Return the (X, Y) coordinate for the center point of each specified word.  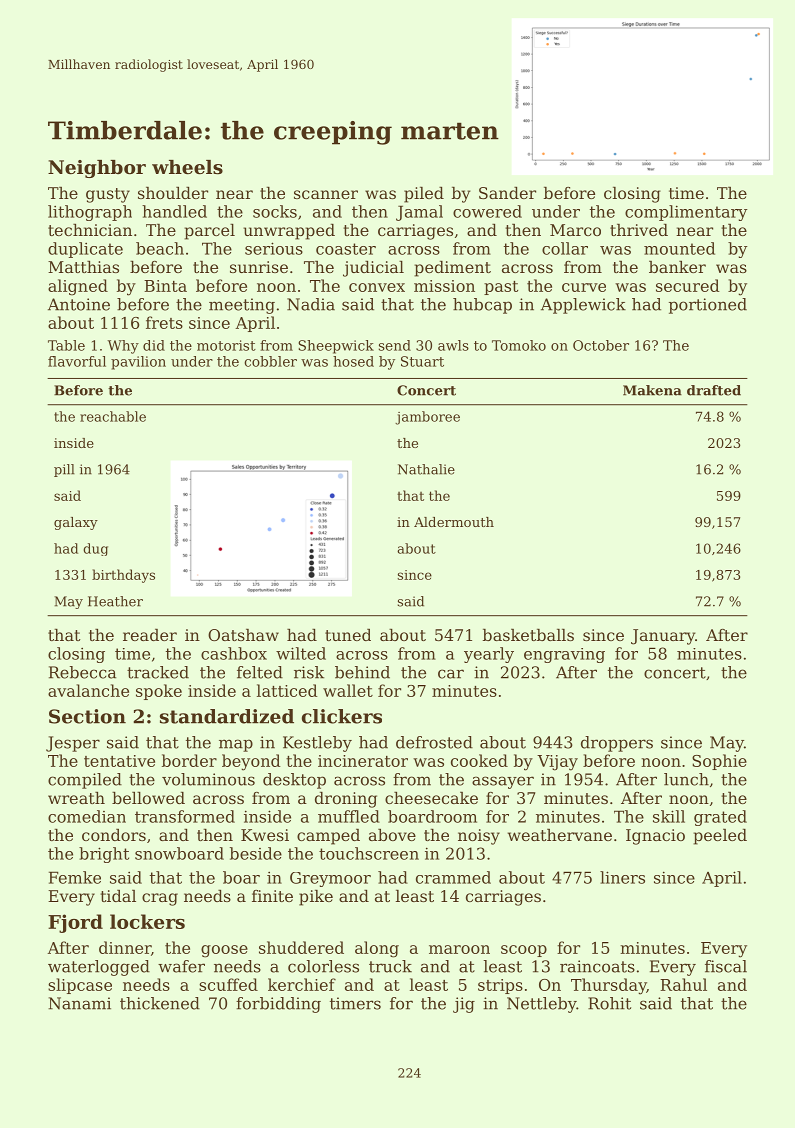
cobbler (270, 361)
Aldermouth (454, 522)
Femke (75, 877)
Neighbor (97, 169)
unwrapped (289, 232)
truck (390, 966)
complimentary (686, 213)
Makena (652, 390)
